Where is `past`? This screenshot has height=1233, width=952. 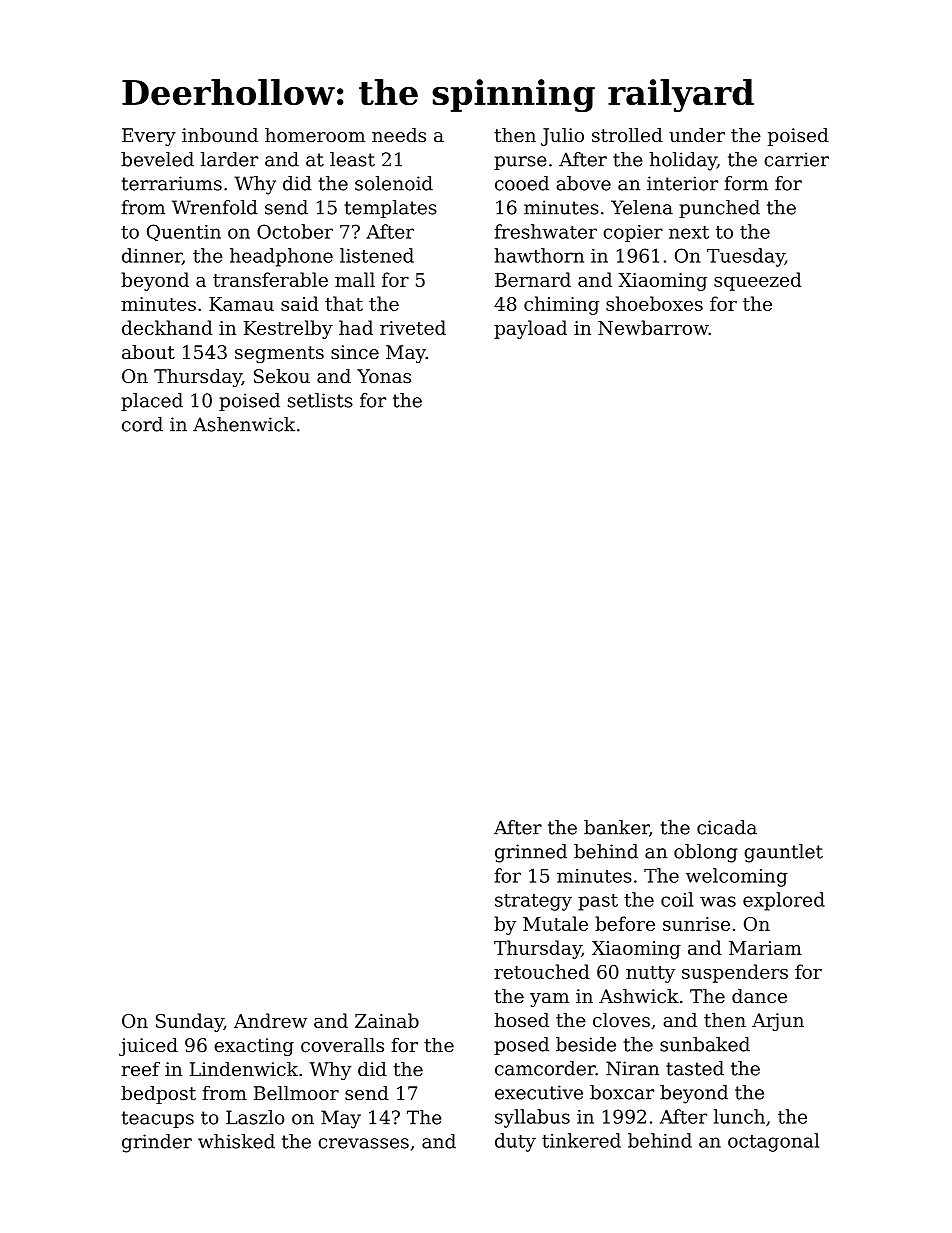 past is located at coordinates (598, 902).
